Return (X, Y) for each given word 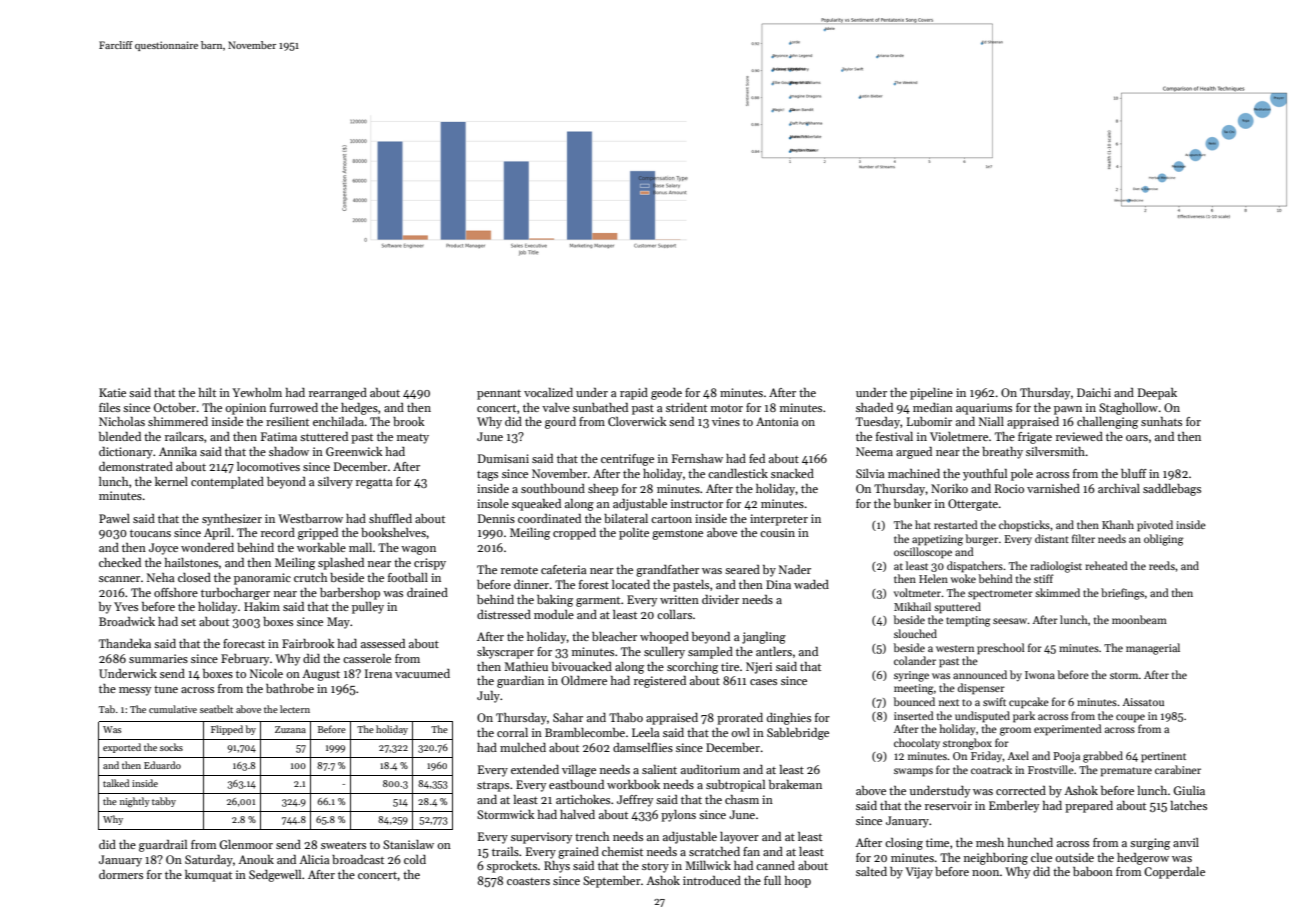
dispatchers (975, 567)
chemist (622, 851)
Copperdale (1174, 873)
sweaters (343, 845)
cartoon (671, 519)
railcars (184, 436)
